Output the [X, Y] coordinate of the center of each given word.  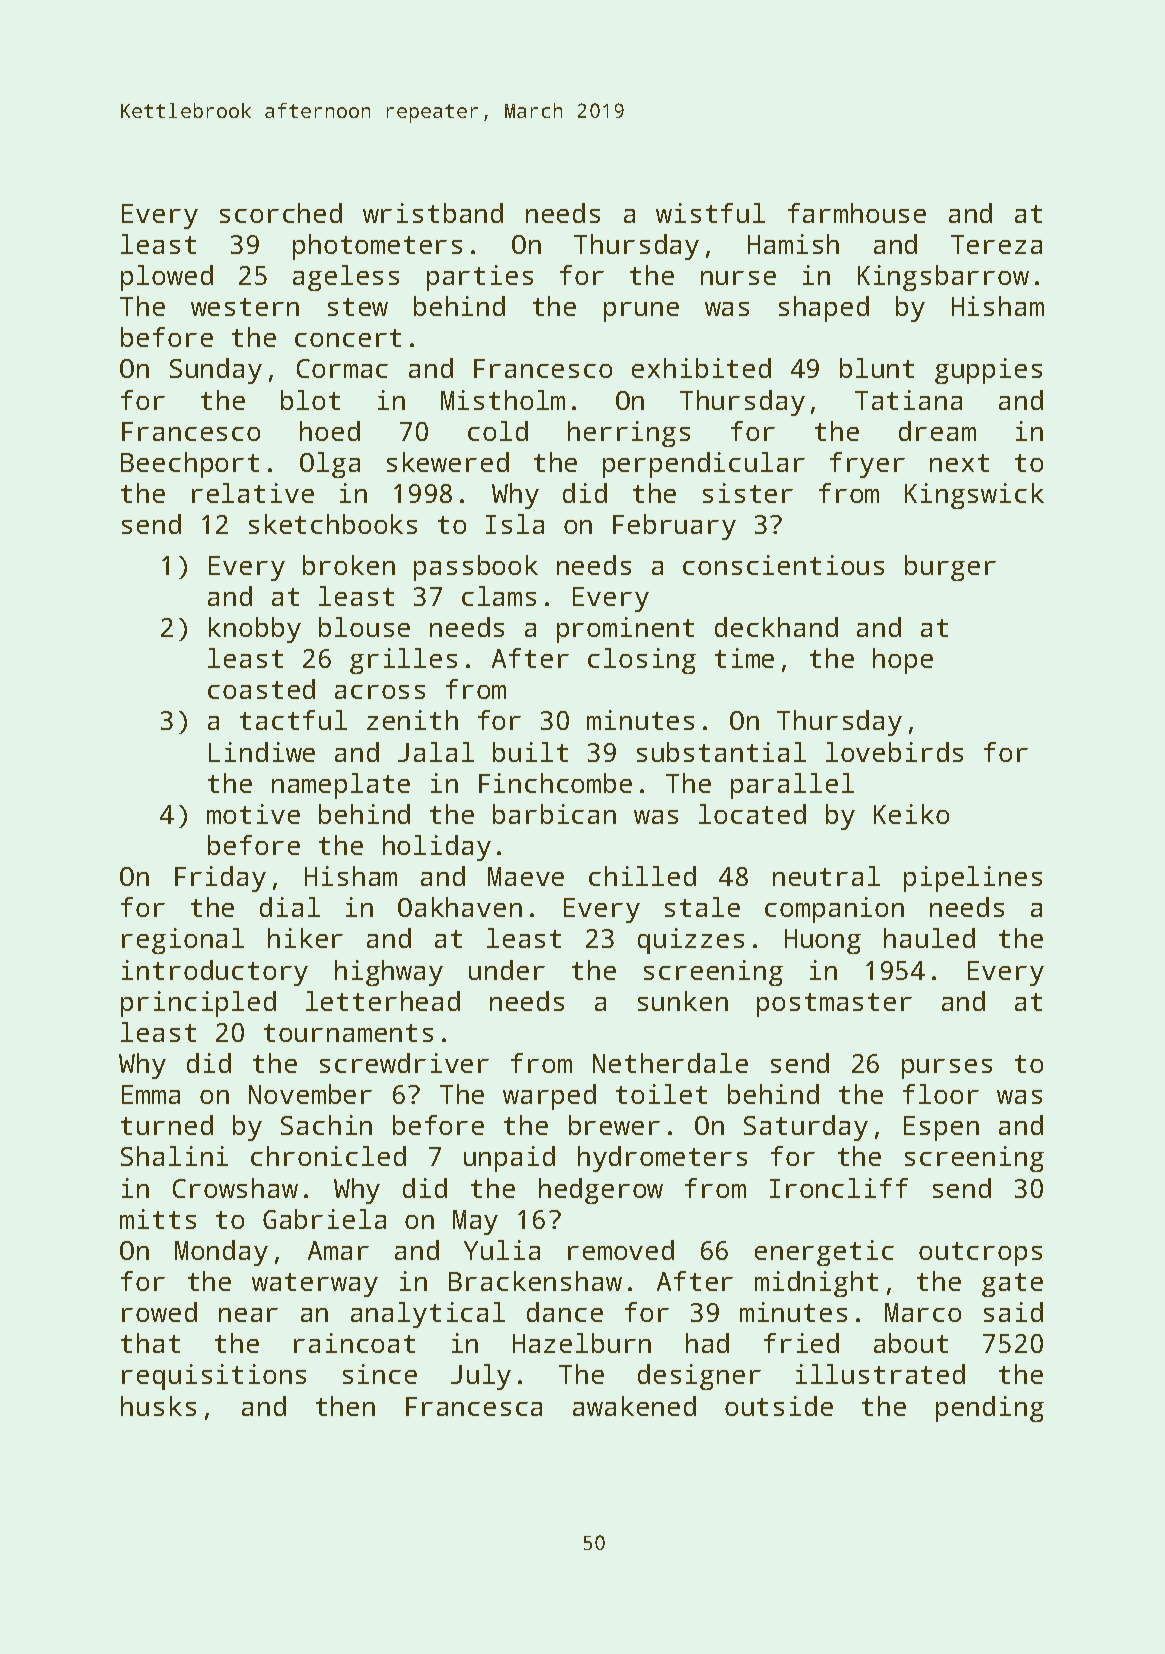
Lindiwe [262, 752]
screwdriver [404, 1063]
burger [950, 568]
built [530, 752]
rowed [159, 1312]
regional [183, 941]
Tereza [996, 244]
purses [947, 1069]
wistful [710, 213]
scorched [281, 213]
